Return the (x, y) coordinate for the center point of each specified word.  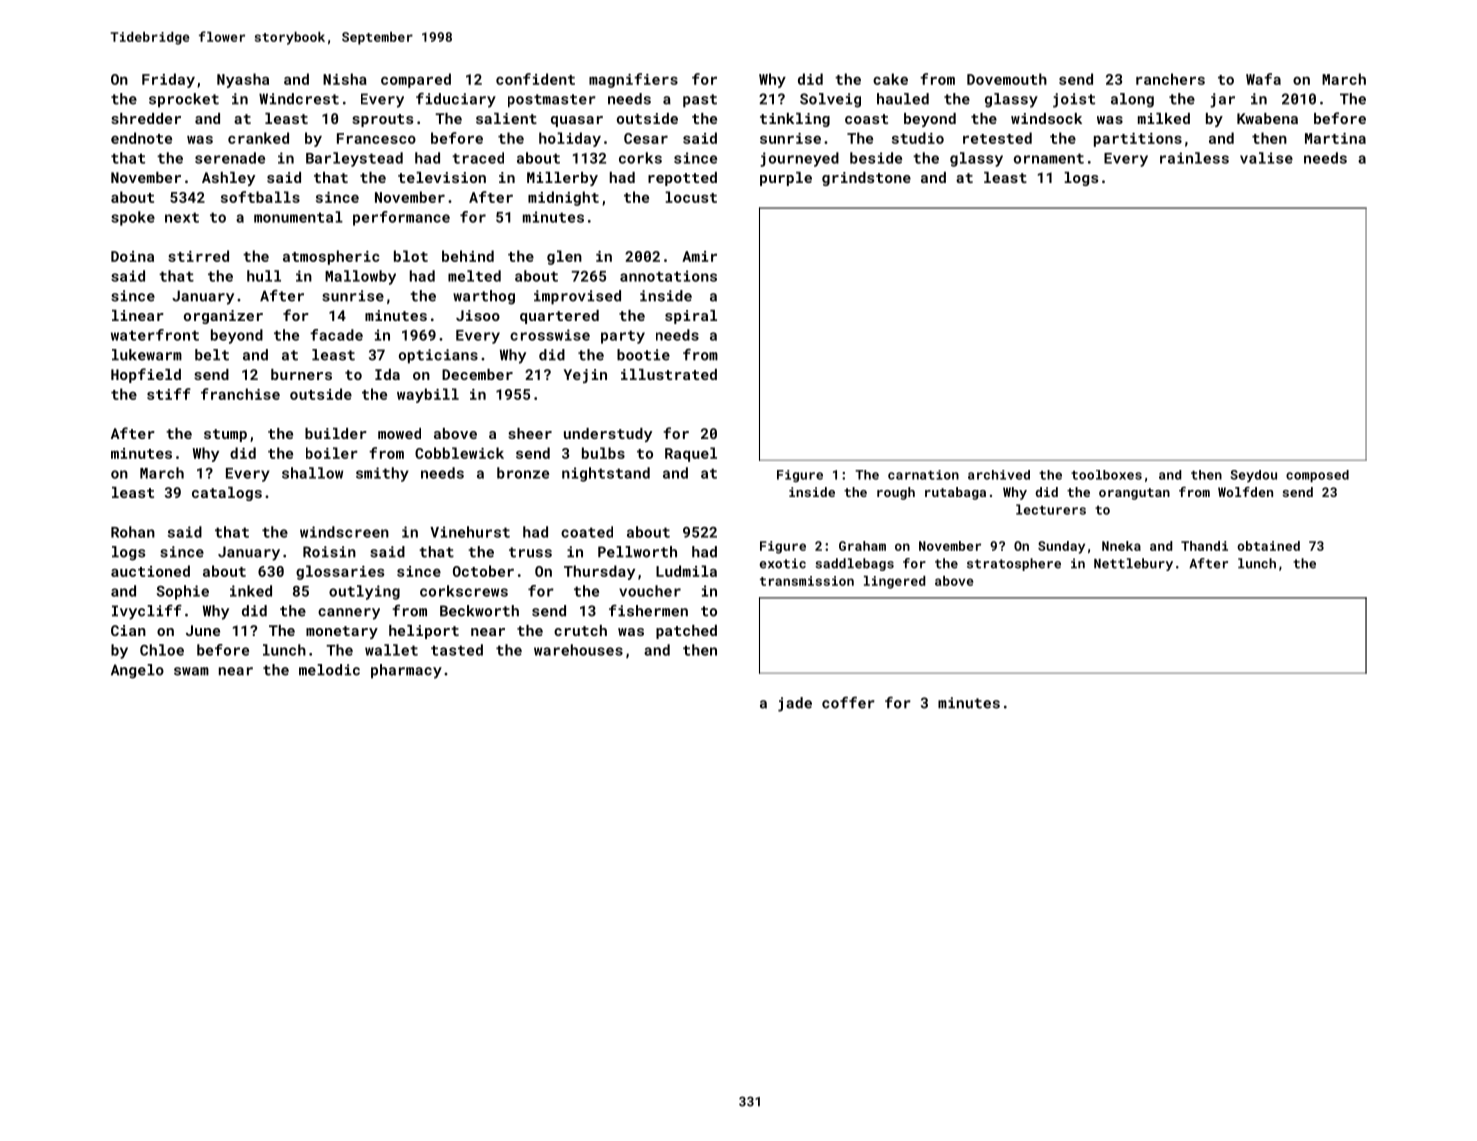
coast (866, 119)
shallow (312, 473)
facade (336, 335)
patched (686, 632)
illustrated (669, 374)
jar (1222, 100)
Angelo (137, 671)
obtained (1268, 546)
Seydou (1254, 476)
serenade (230, 158)
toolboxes (1106, 475)
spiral (691, 317)
